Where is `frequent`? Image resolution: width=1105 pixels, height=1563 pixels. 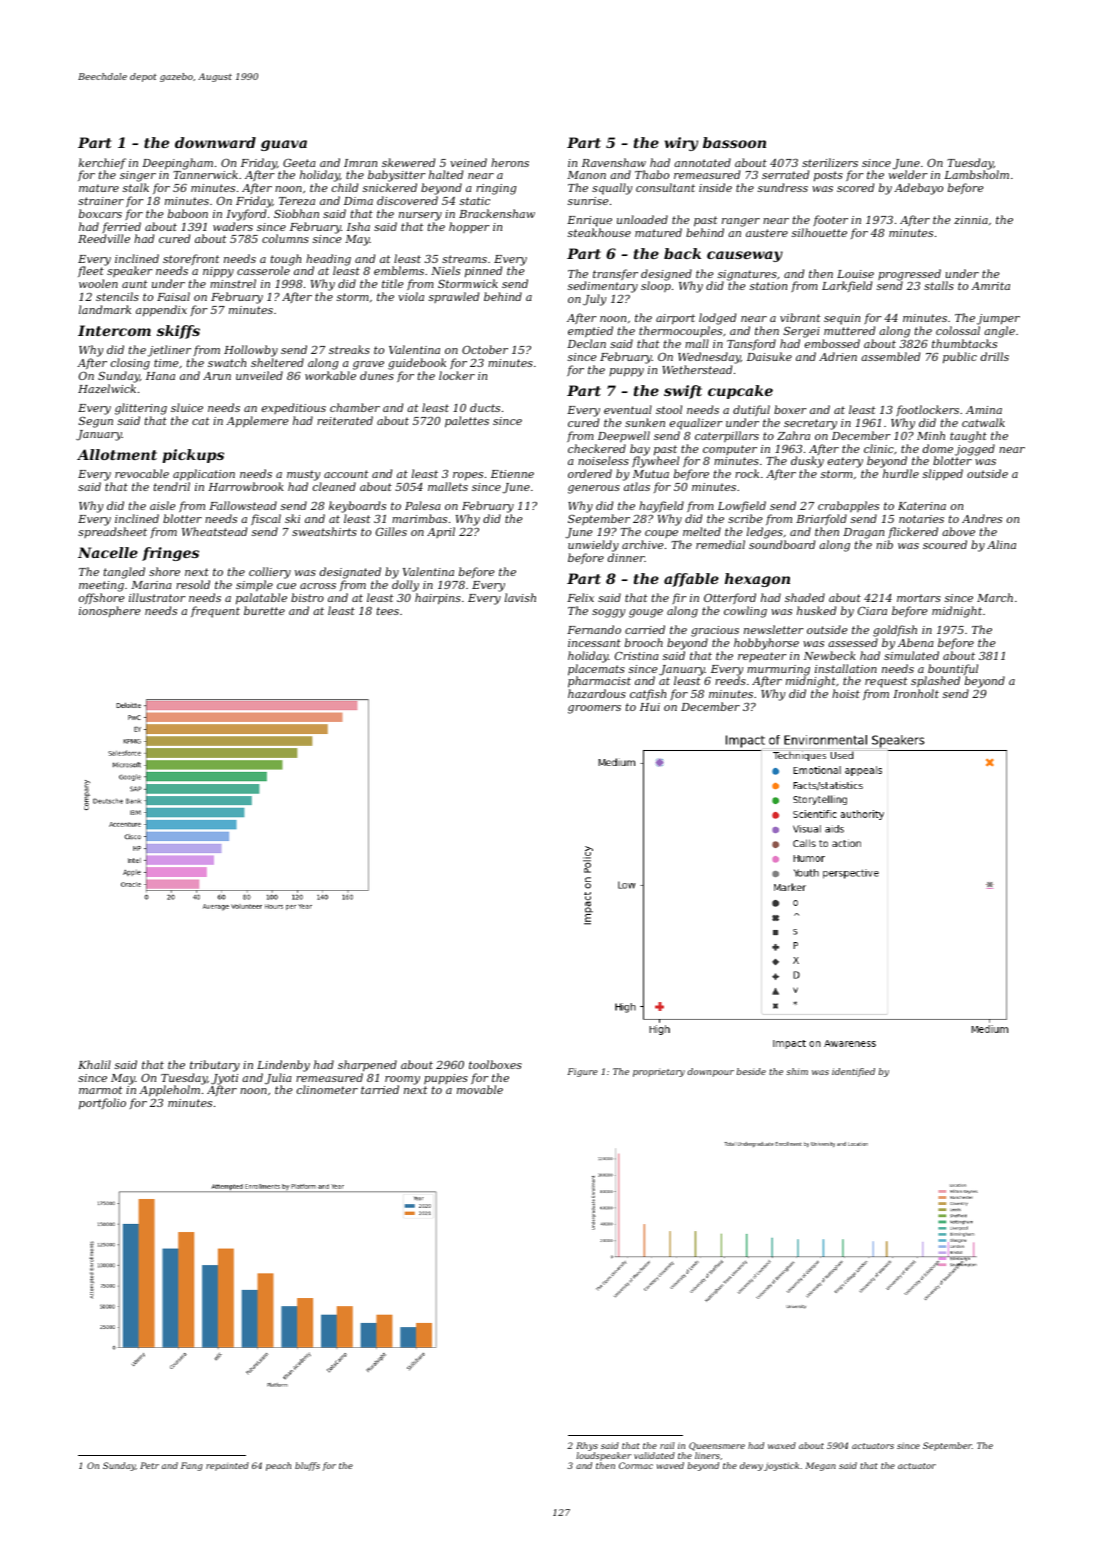
frequent is located at coordinates (215, 612).
